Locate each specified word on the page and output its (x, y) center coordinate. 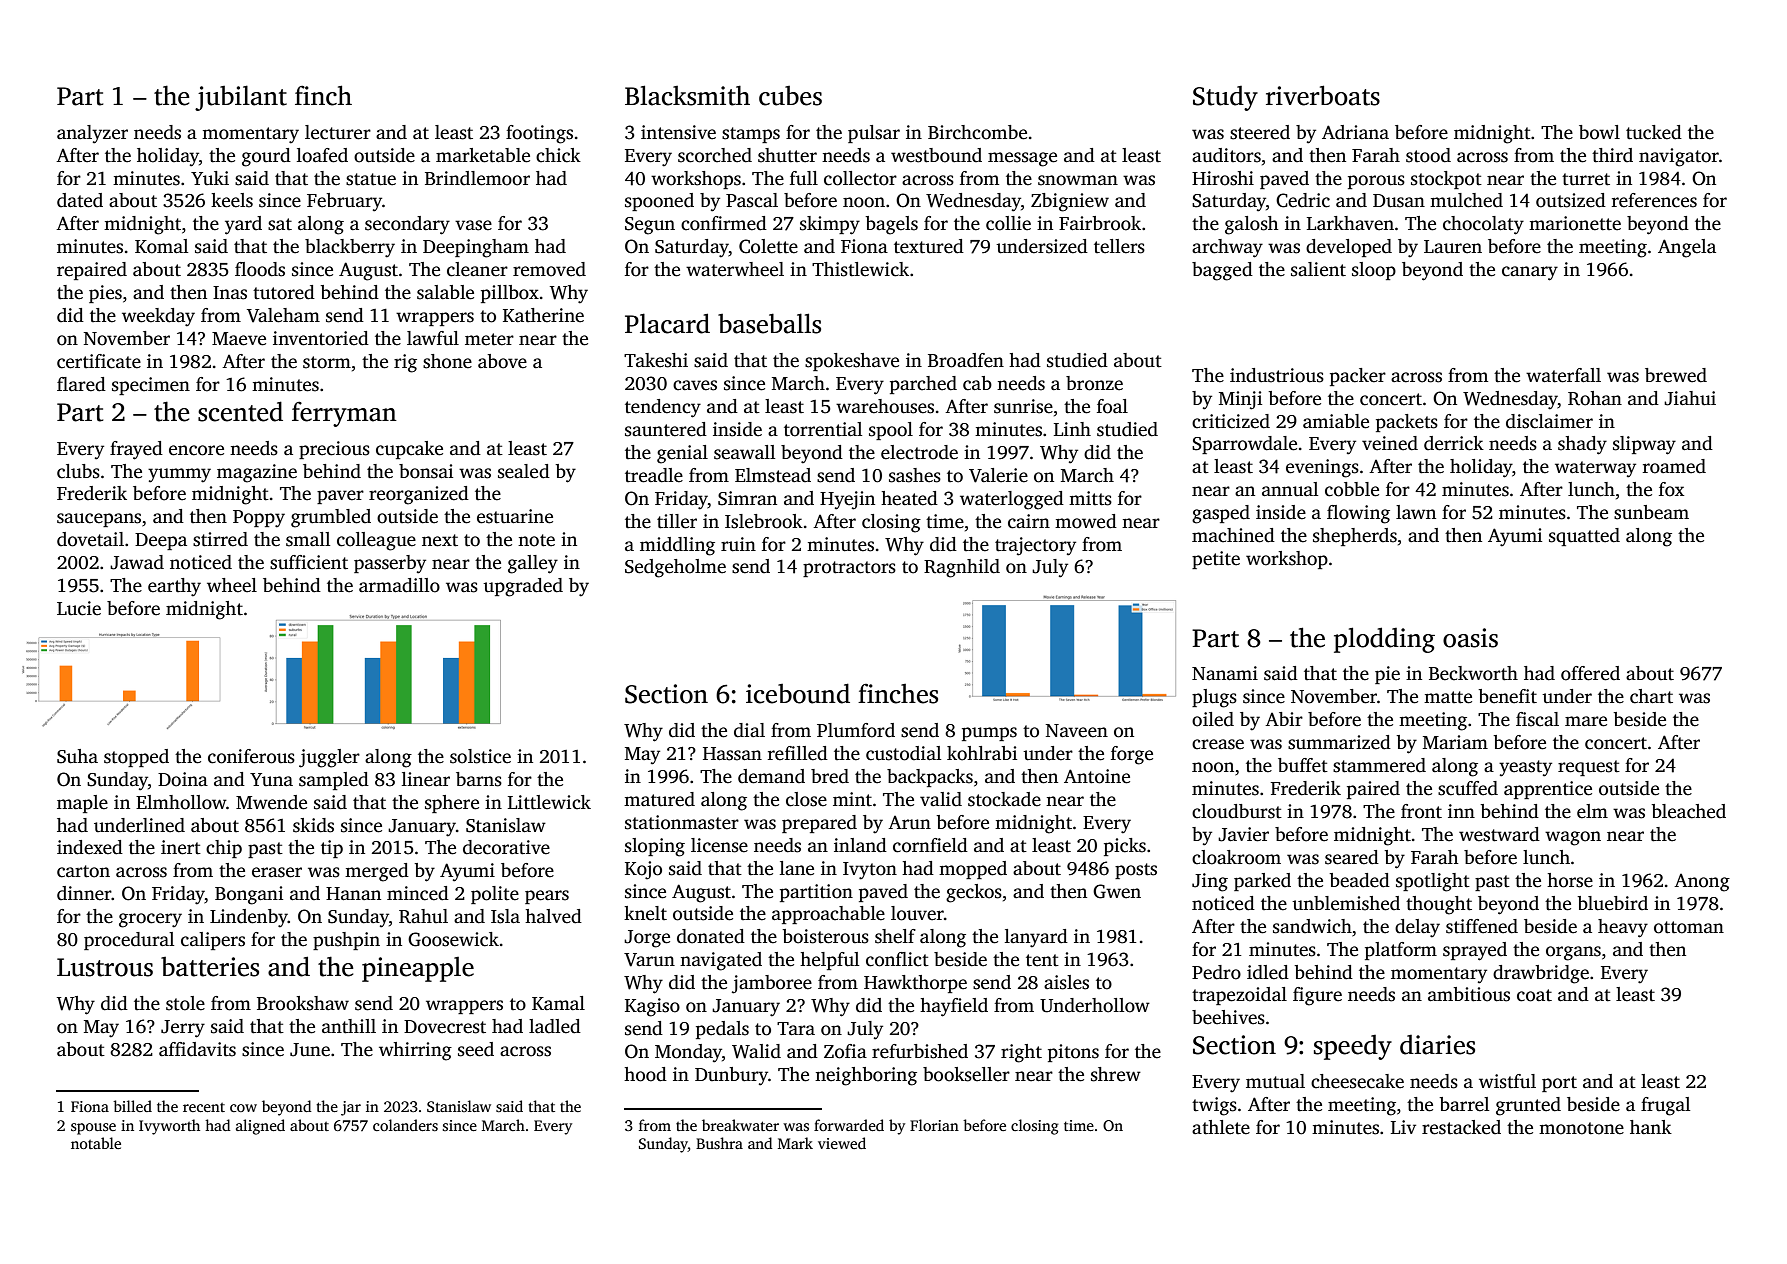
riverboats (1323, 95)
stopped (136, 758)
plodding (1384, 640)
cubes (790, 96)
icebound (798, 693)
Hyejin (847, 500)
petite (1216, 560)
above (502, 361)
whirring (415, 1051)
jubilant (241, 98)
